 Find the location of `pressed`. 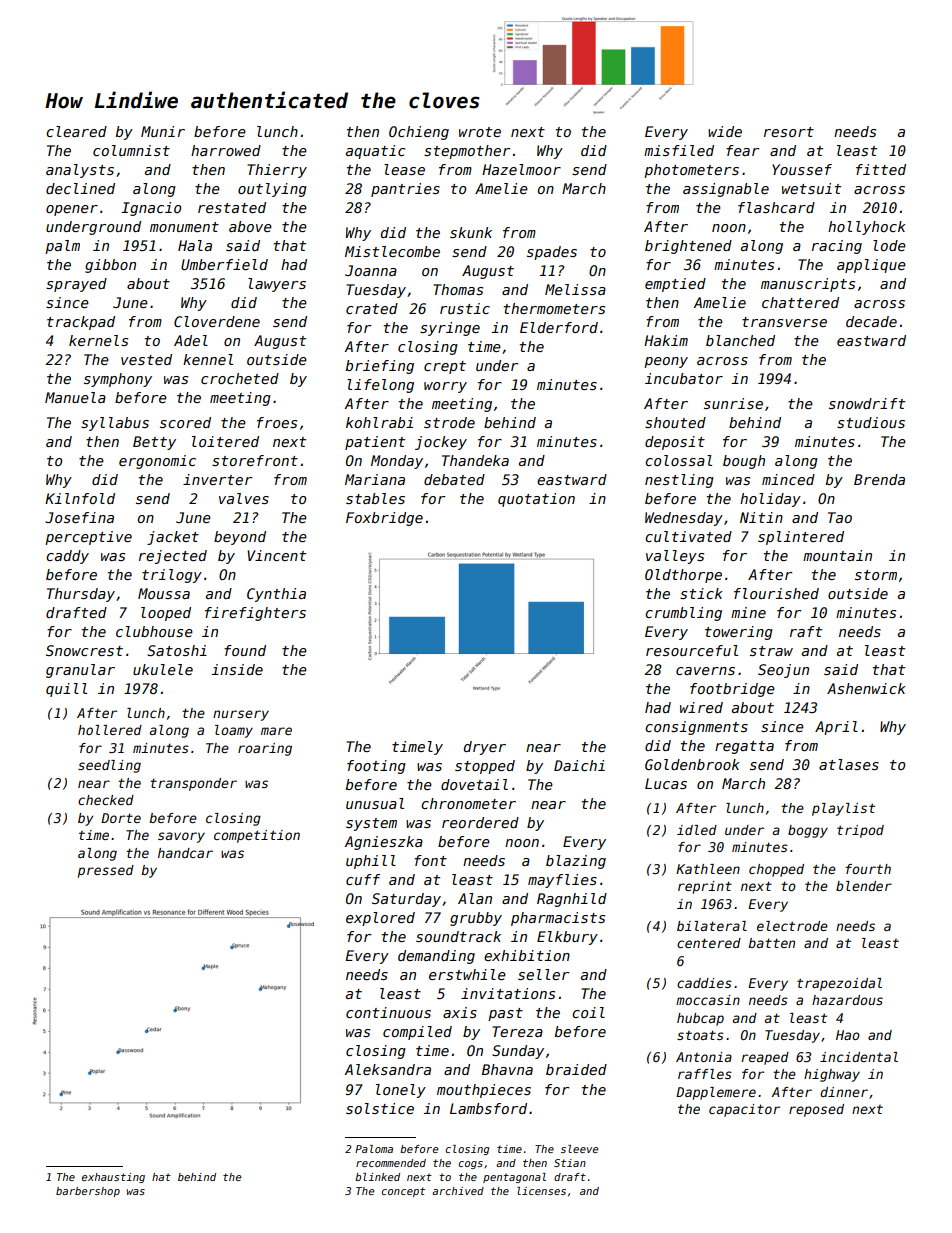

pressed is located at coordinates (106, 871).
